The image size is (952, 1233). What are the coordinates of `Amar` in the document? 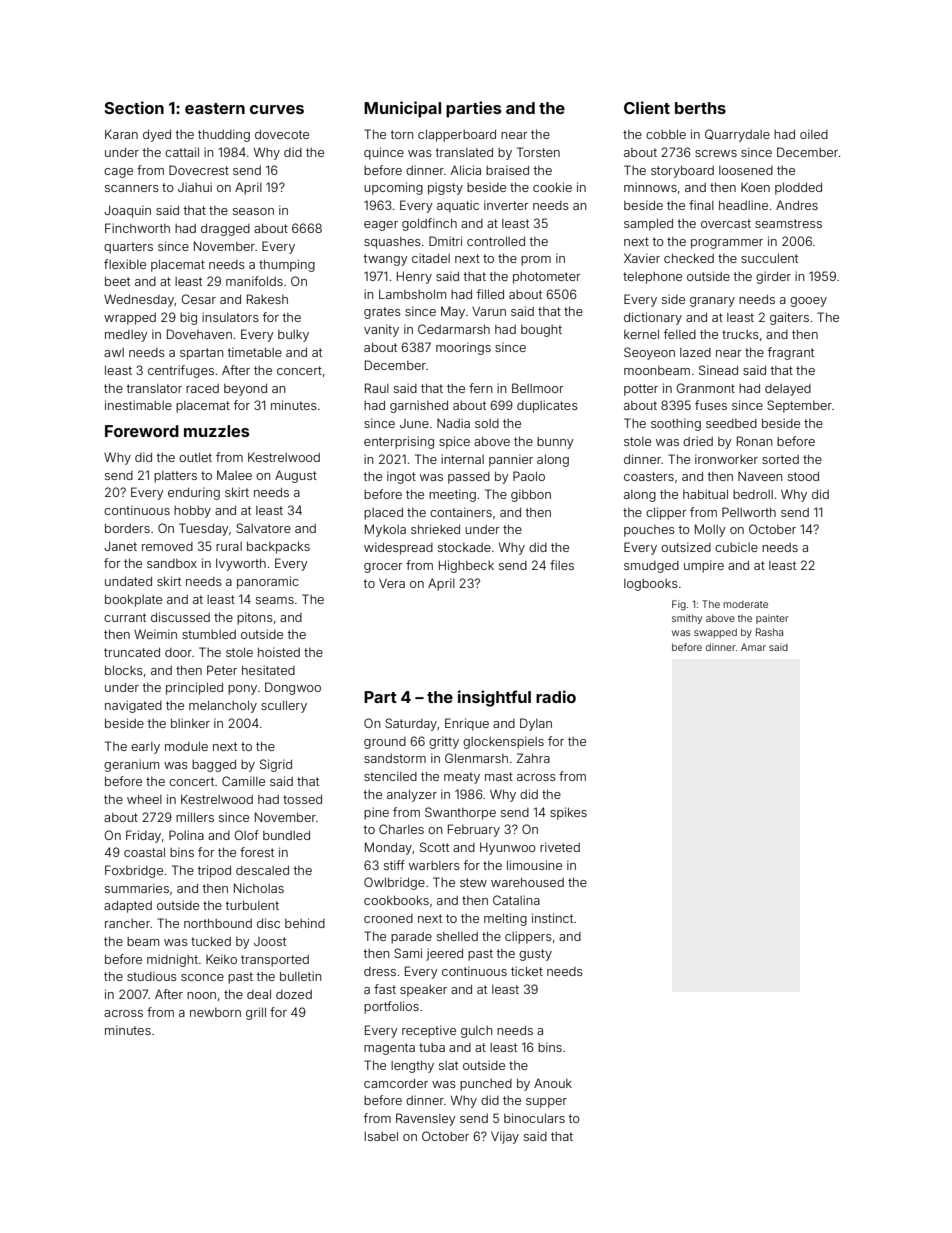 It's located at (753, 647).
